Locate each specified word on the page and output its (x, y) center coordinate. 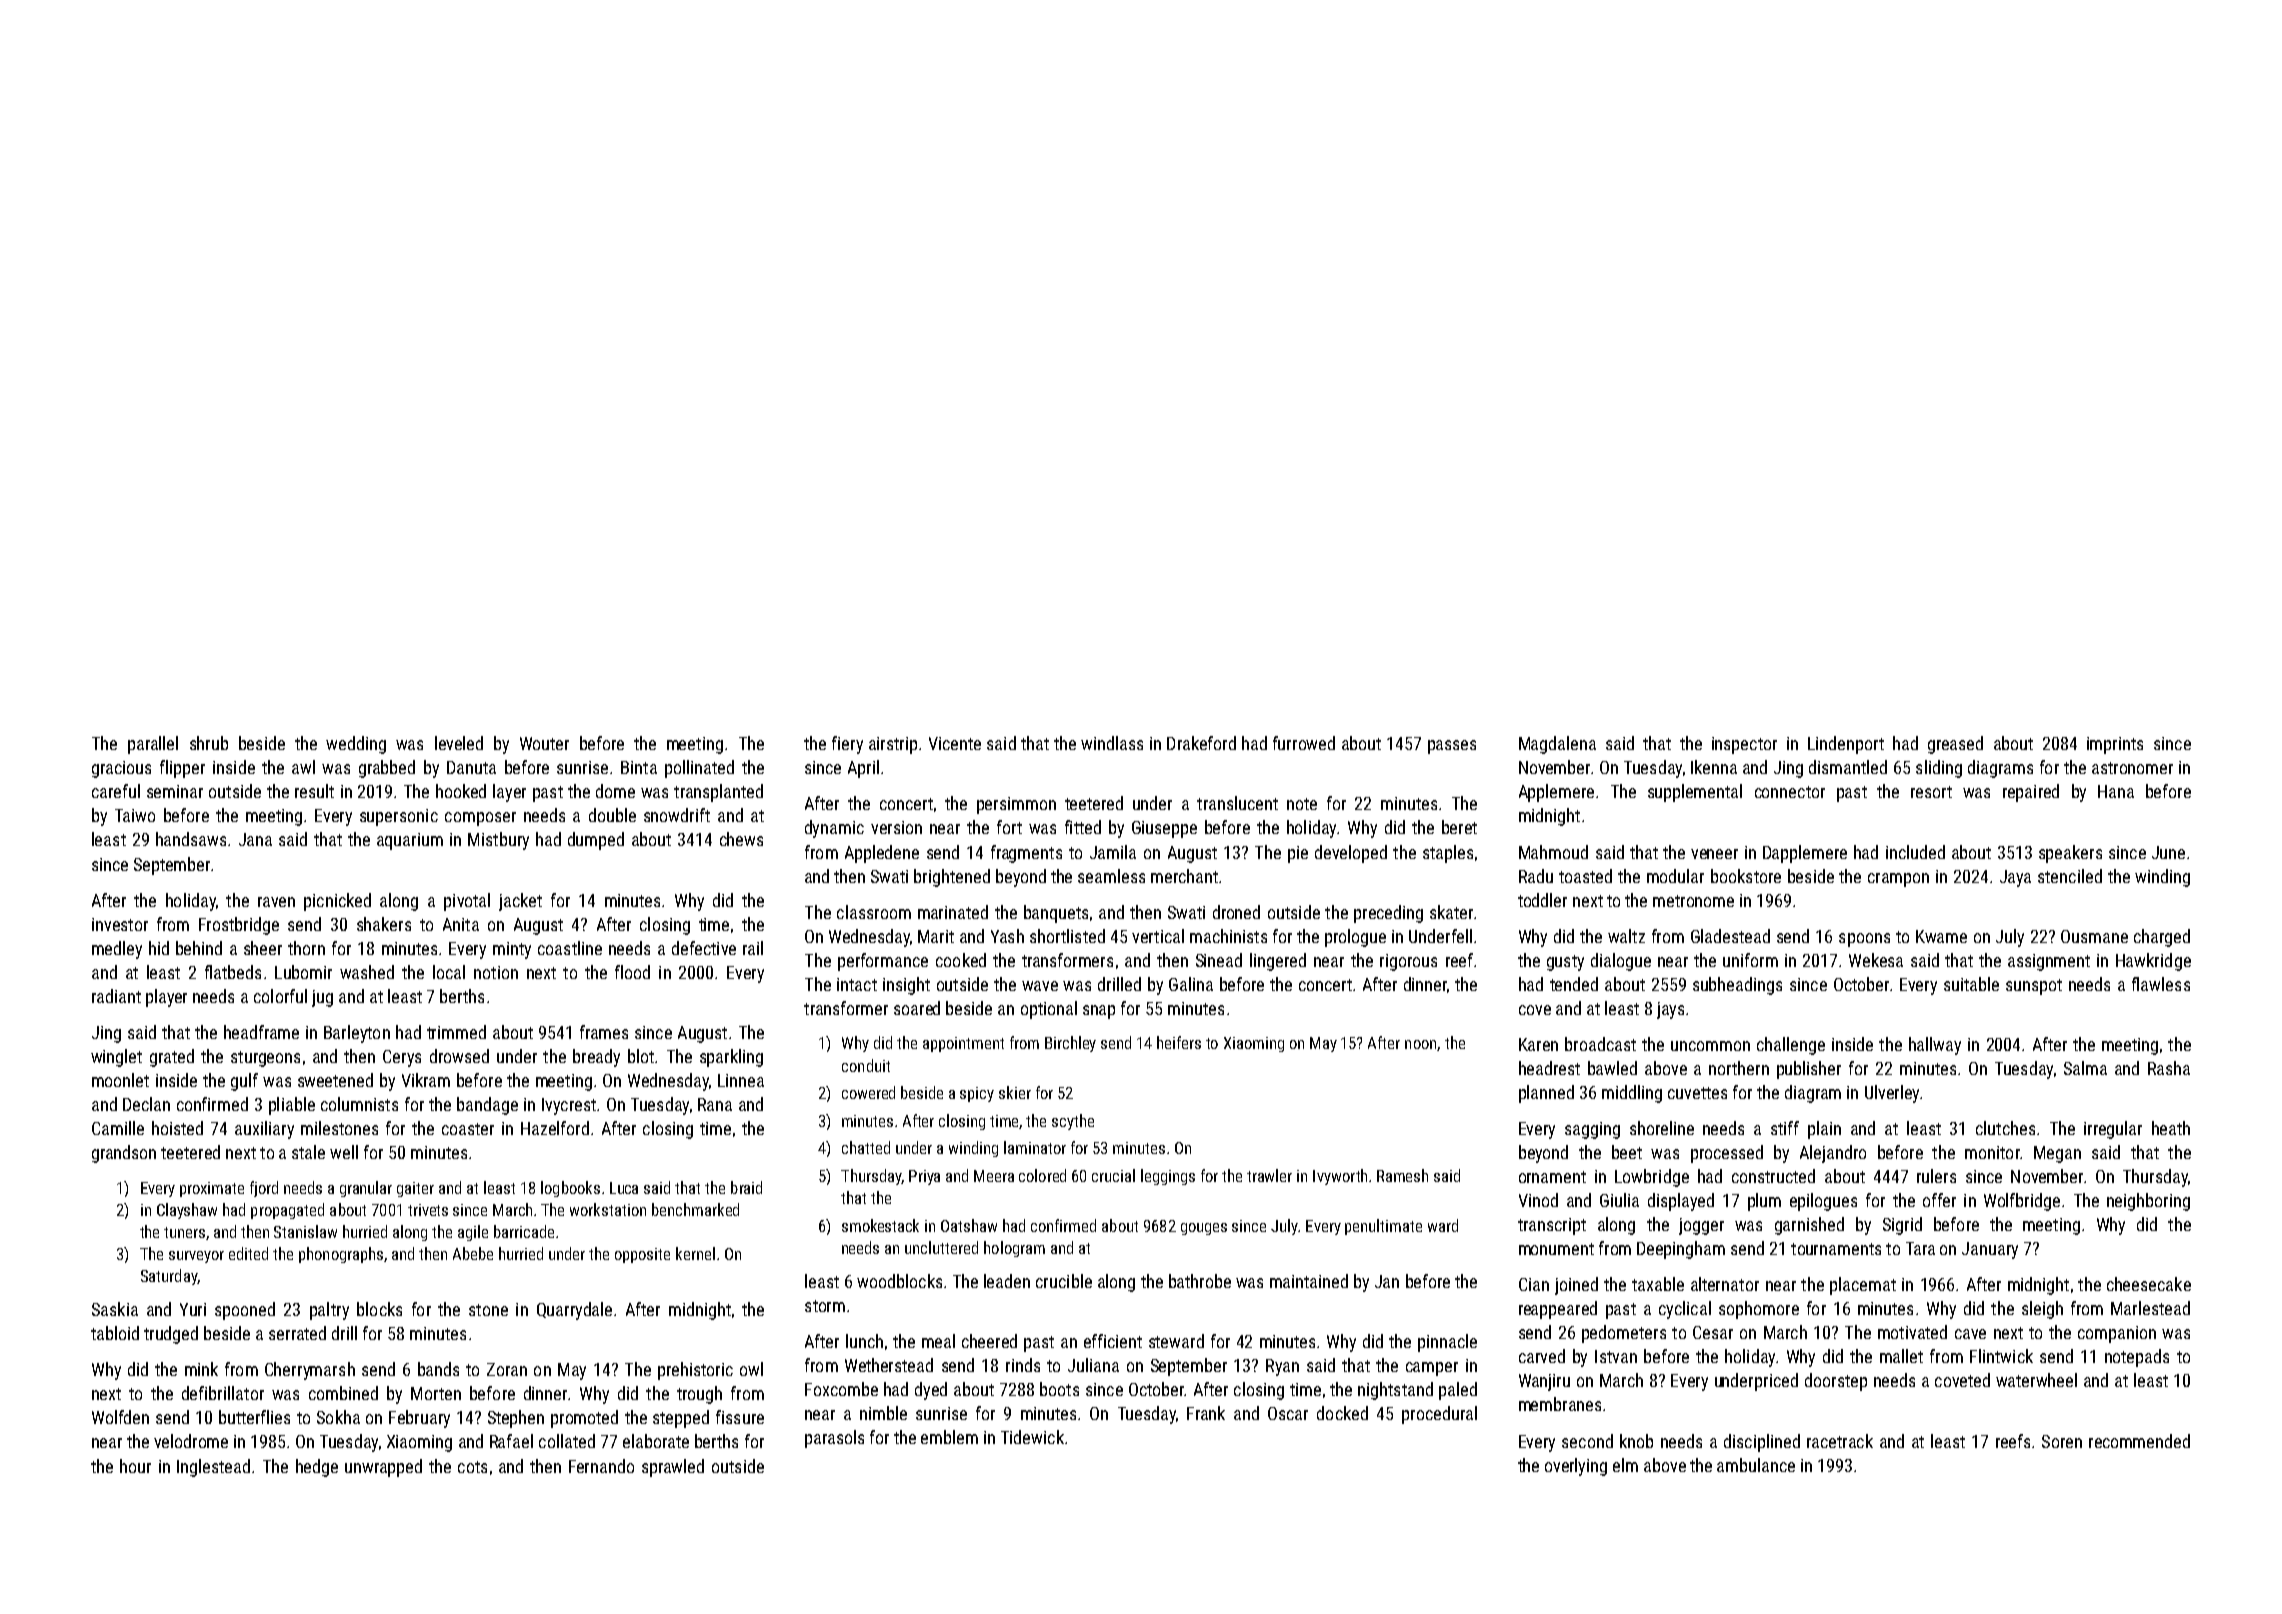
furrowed (1304, 743)
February (419, 1419)
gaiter (415, 1189)
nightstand (1395, 1391)
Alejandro (1833, 1154)
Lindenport (1846, 745)
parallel (153, 745)
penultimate (1383, 1227)
